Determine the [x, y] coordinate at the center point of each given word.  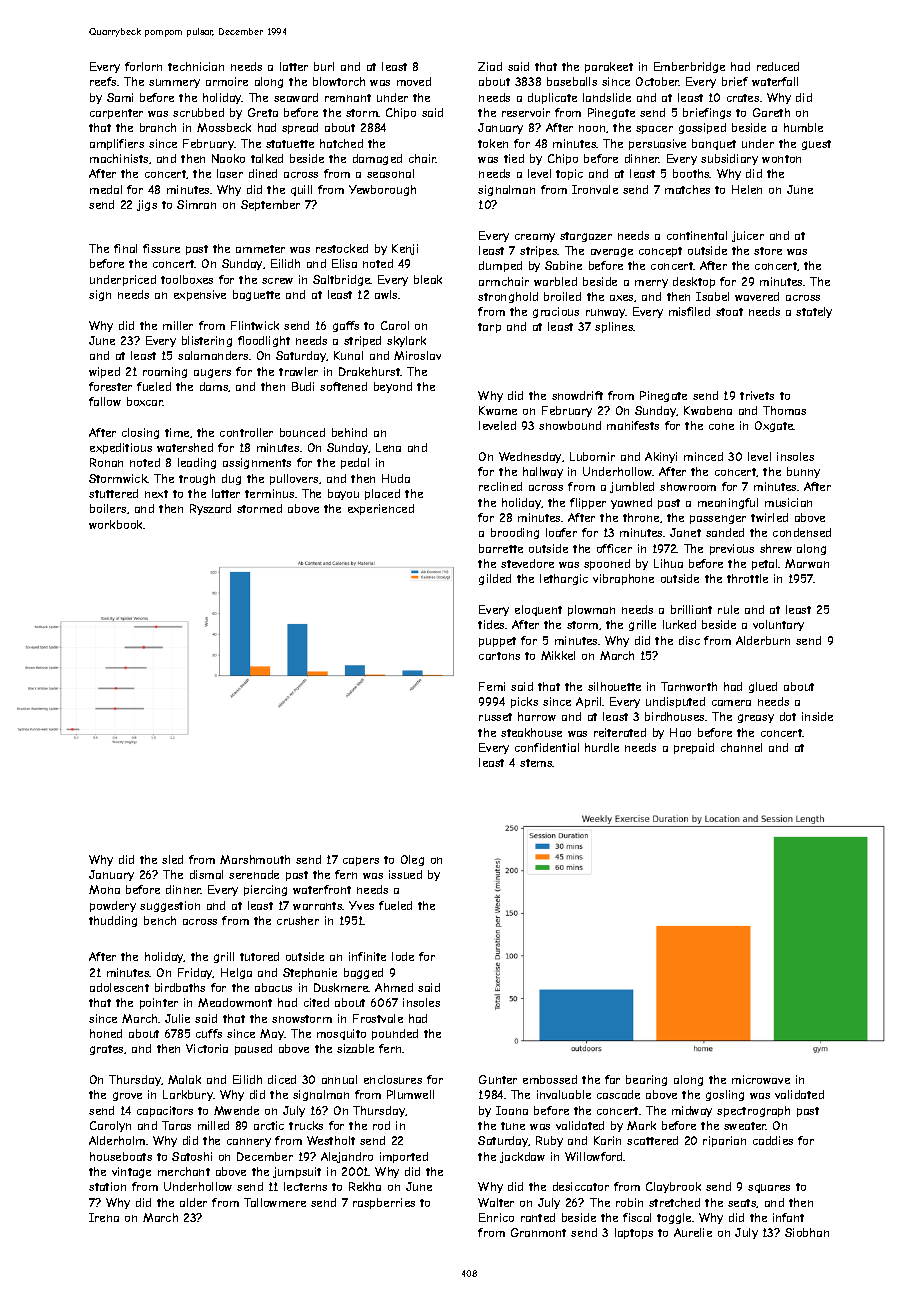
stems [536, 763]
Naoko [228, 158]
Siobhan [807, 1232]
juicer [748, 236]
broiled [562, 296]
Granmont [538, 1232]
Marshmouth [255, 859]
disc [689, 640]
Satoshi [192, 1156]
